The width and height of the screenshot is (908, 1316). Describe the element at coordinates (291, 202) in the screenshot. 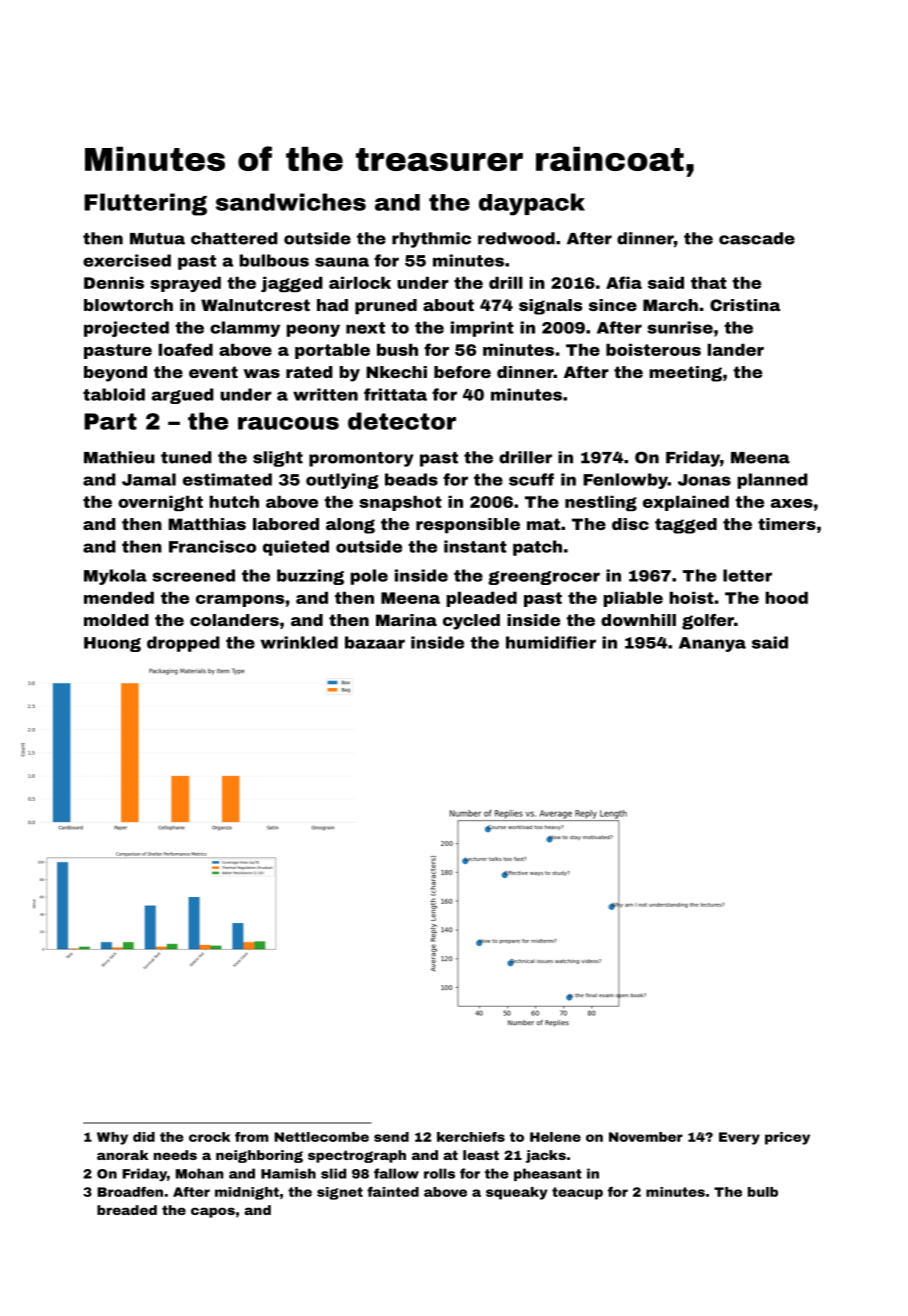

I see `sandwiches` at that location.
